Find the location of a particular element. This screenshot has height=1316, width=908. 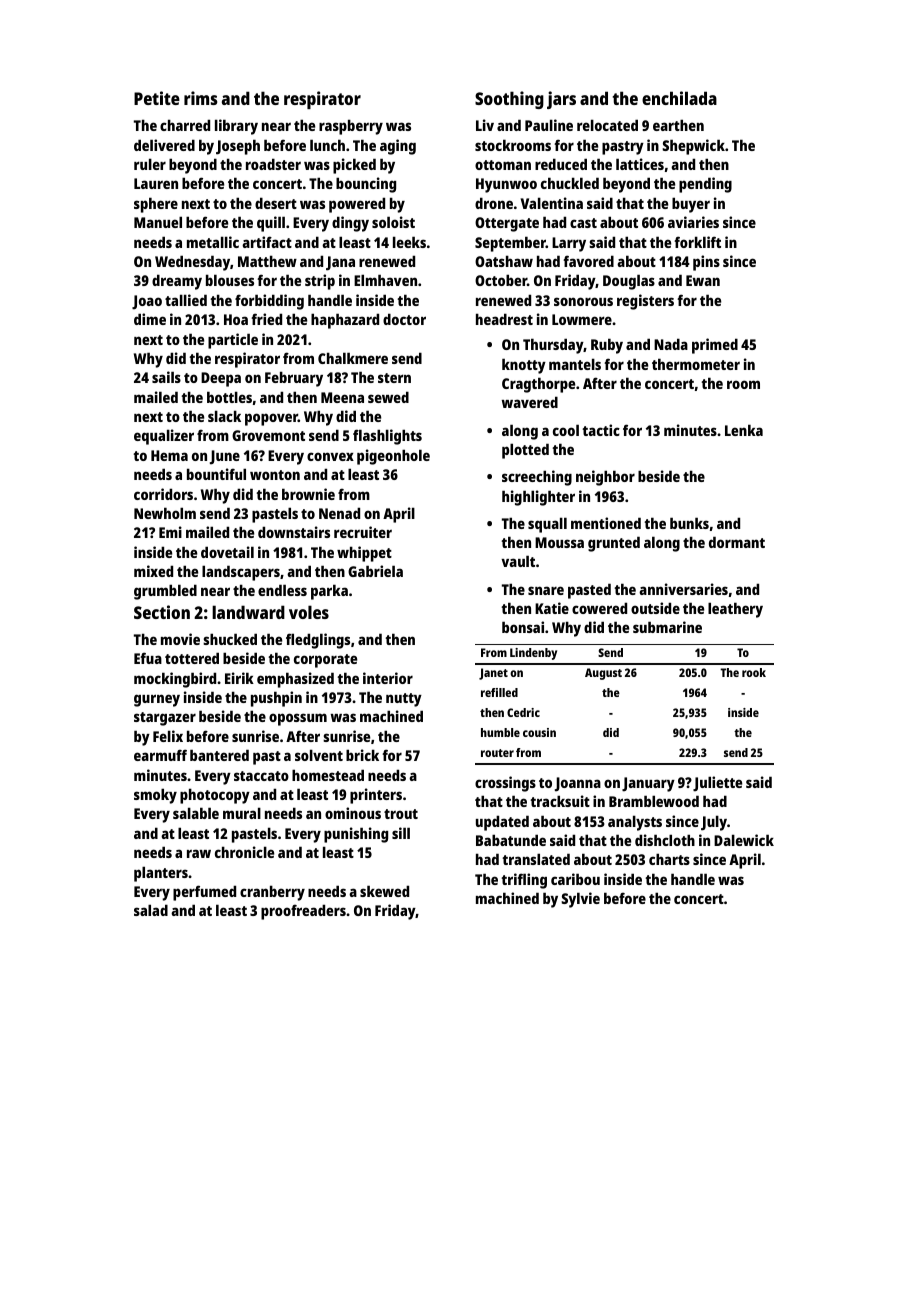

dreamy is located at coordinates (177, 282).
